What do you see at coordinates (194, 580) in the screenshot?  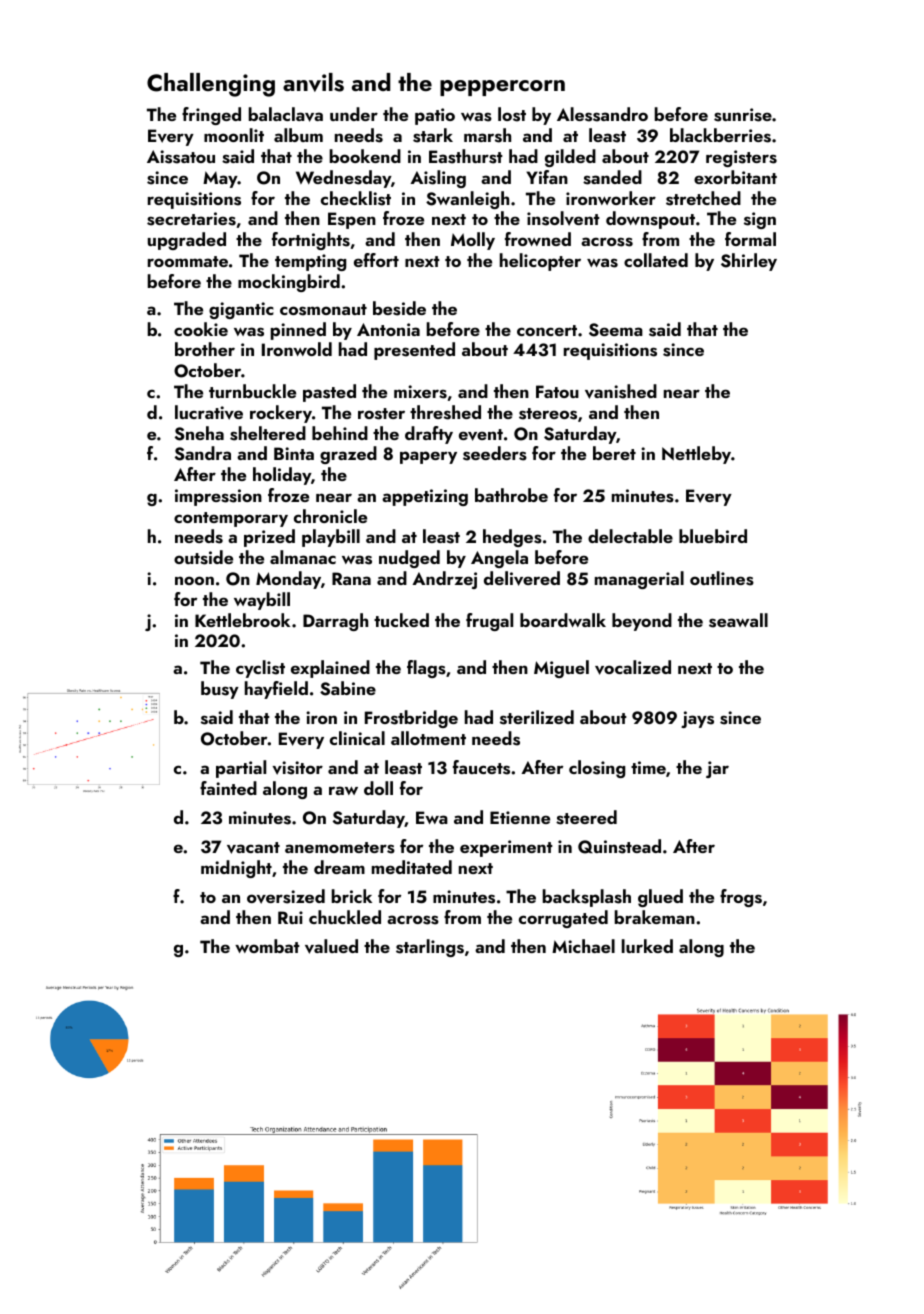 I see `noon` at bounding box center [194, 580].
